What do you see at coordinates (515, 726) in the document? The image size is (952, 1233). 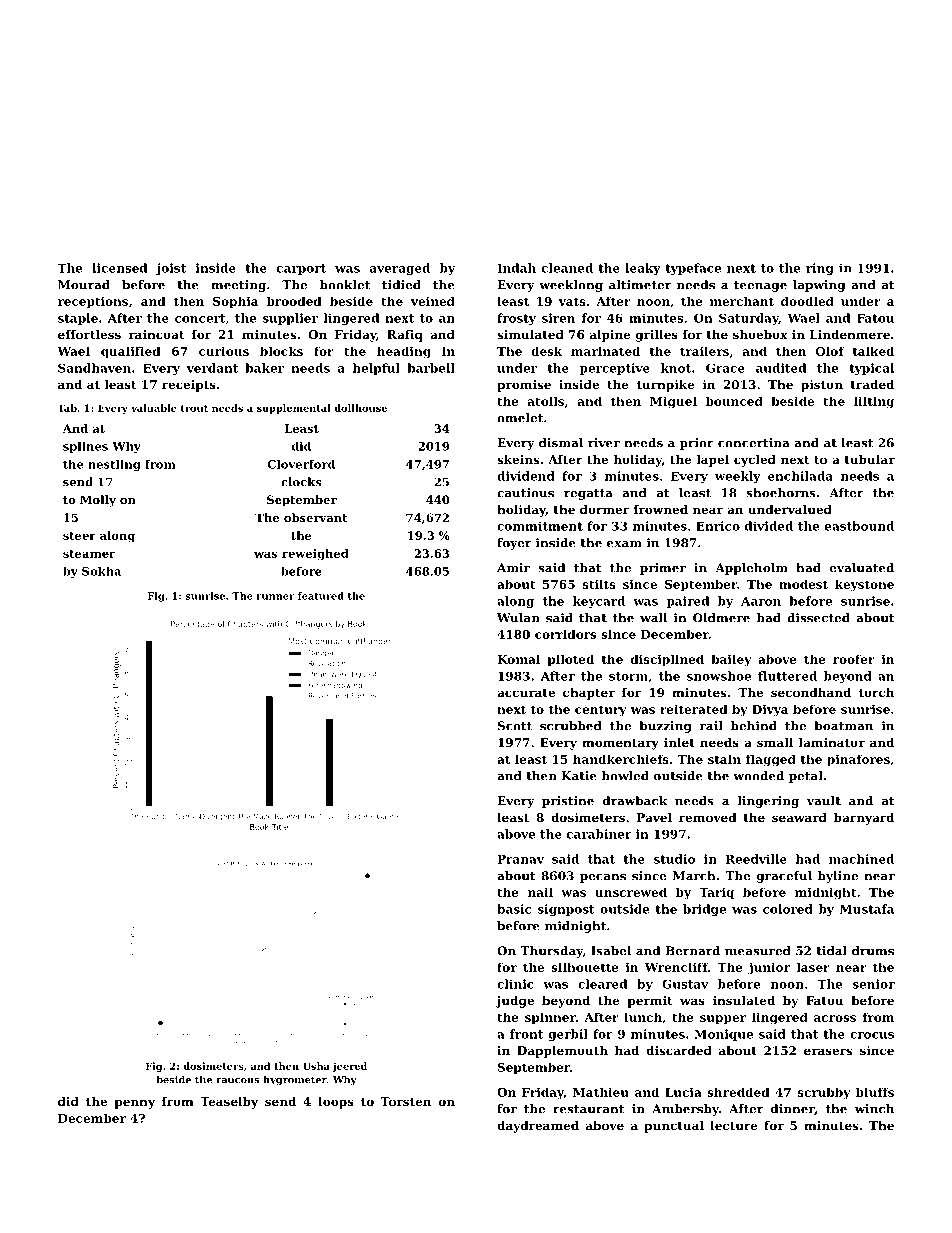 I see `Scott` at bounding box center [515, 726].
